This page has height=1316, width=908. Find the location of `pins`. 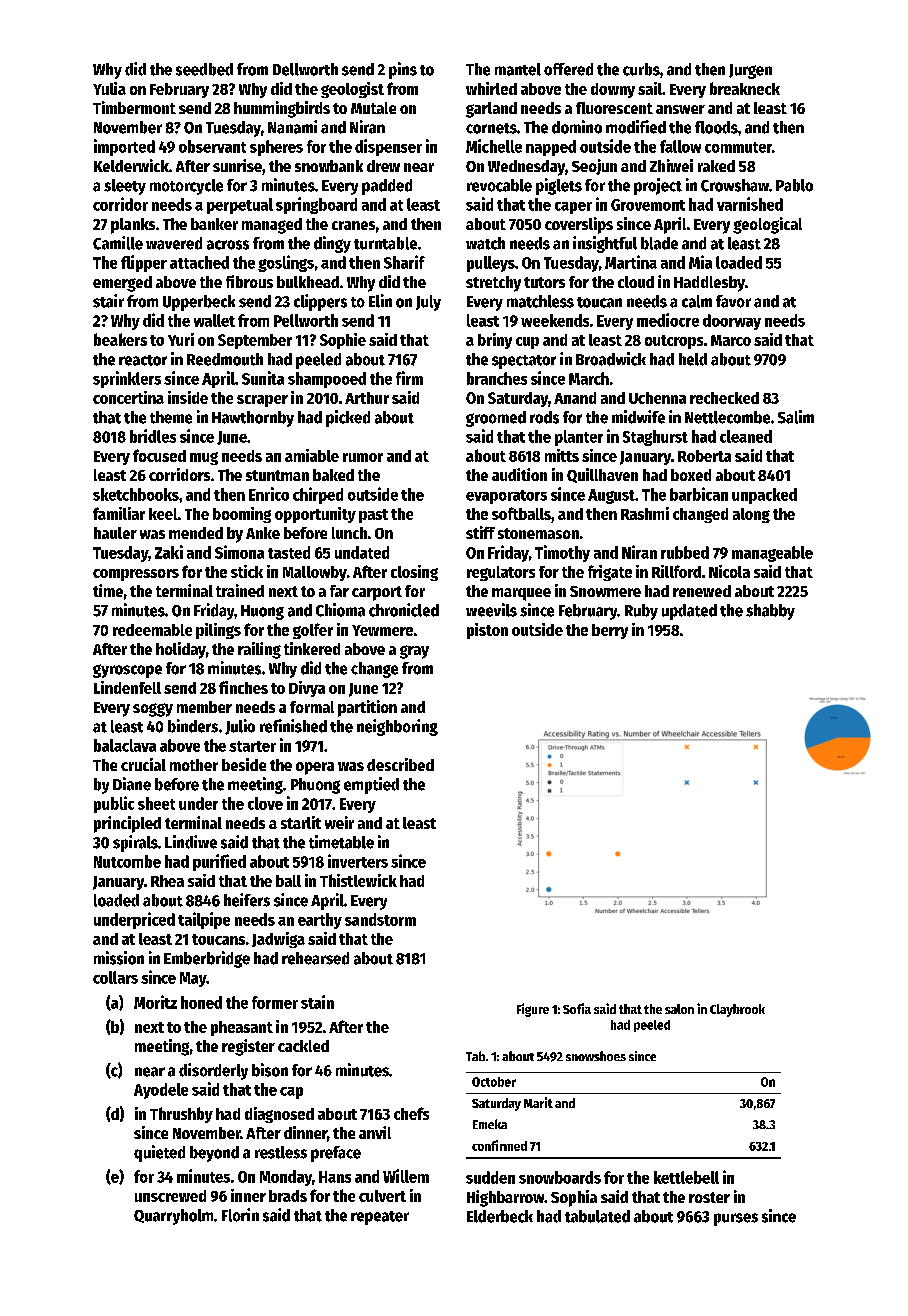

pins is located at coordinates (403, 70).
